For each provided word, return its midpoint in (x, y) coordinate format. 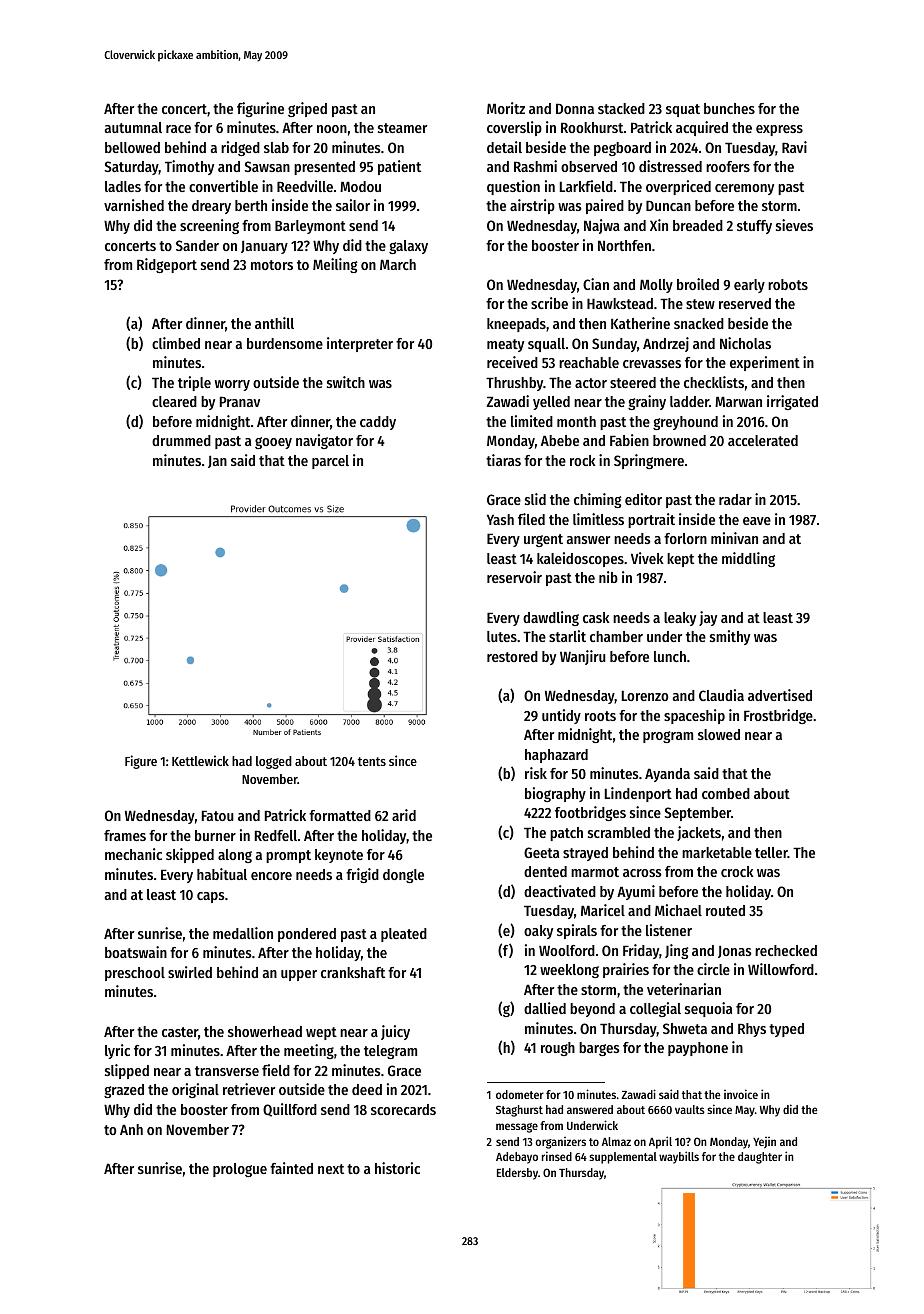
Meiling (335, 265)
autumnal (133, 127)
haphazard (556, 756)
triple (194, 383)
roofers (728, 166)
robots (788, 284)
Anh (131, 1129)
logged (274, 762)
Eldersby (517, 1174)
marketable (717, 852)
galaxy (408, 247)
